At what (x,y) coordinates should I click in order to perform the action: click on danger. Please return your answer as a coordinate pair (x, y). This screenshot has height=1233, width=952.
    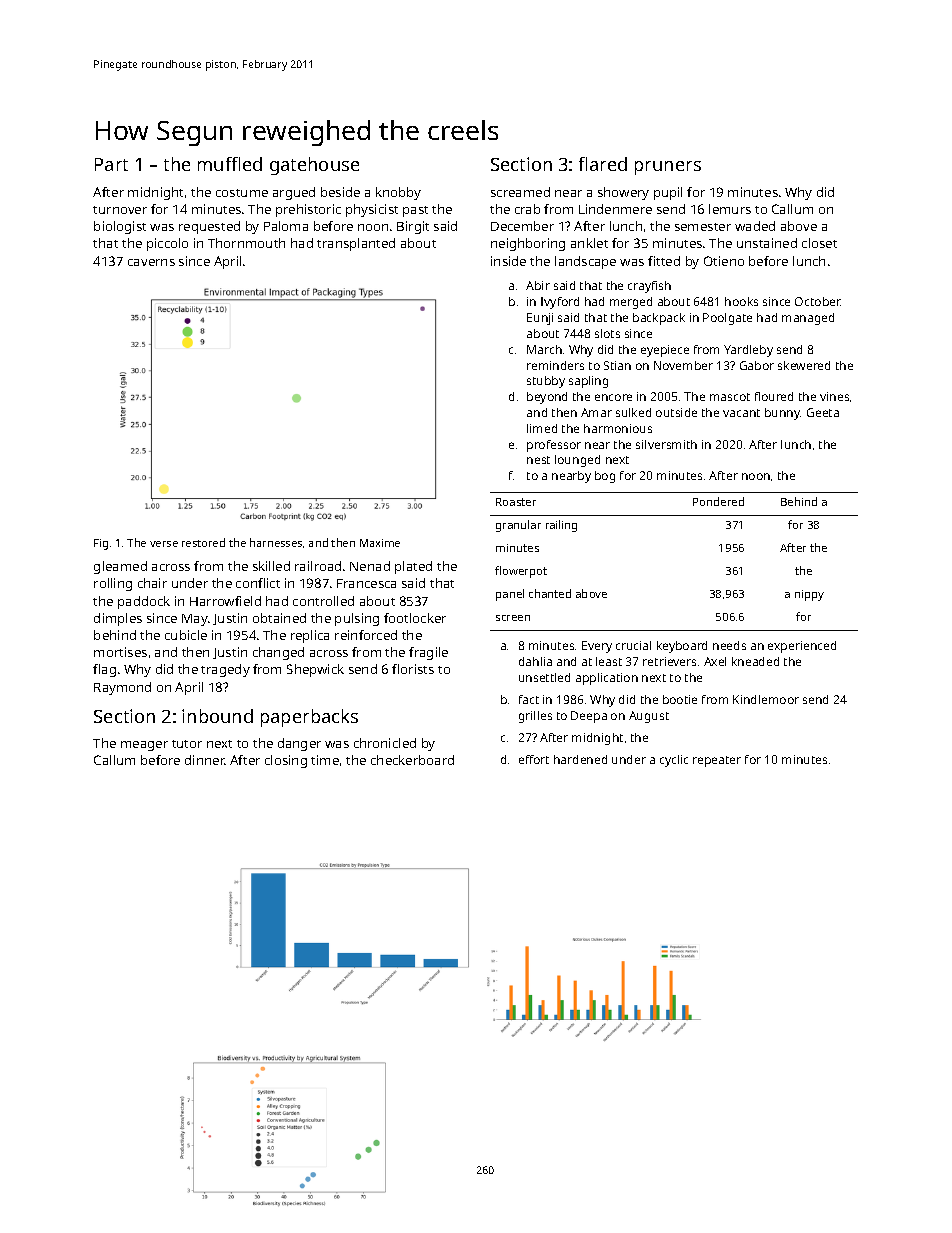
    Looking at the image, I should click on (299, 744).
